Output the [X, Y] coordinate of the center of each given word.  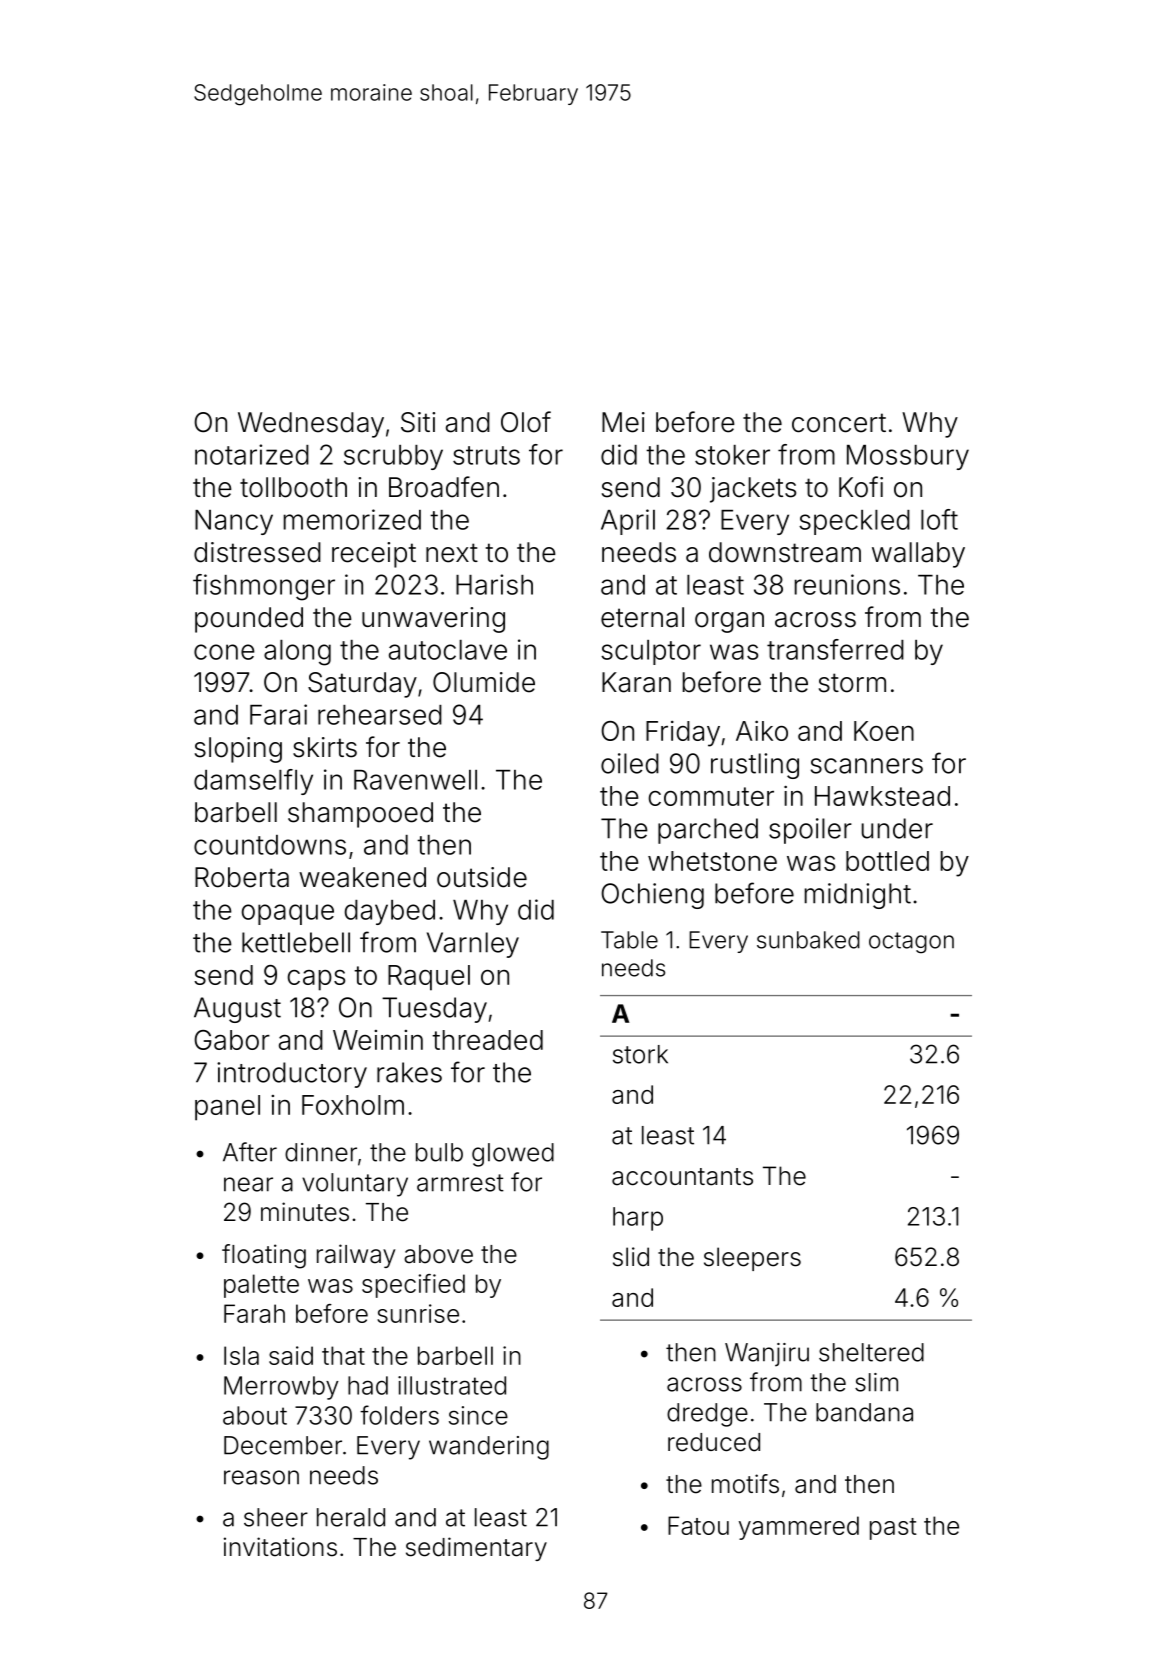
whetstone [712, 861]
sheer [276, 1517]
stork [640, 1054]
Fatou [698, 1525]
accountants [682, 1177]
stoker [732, 455]
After [250, 1152]
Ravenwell [415, 780]
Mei [623, 422]
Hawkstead [882, 796]
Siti [418, 422]
